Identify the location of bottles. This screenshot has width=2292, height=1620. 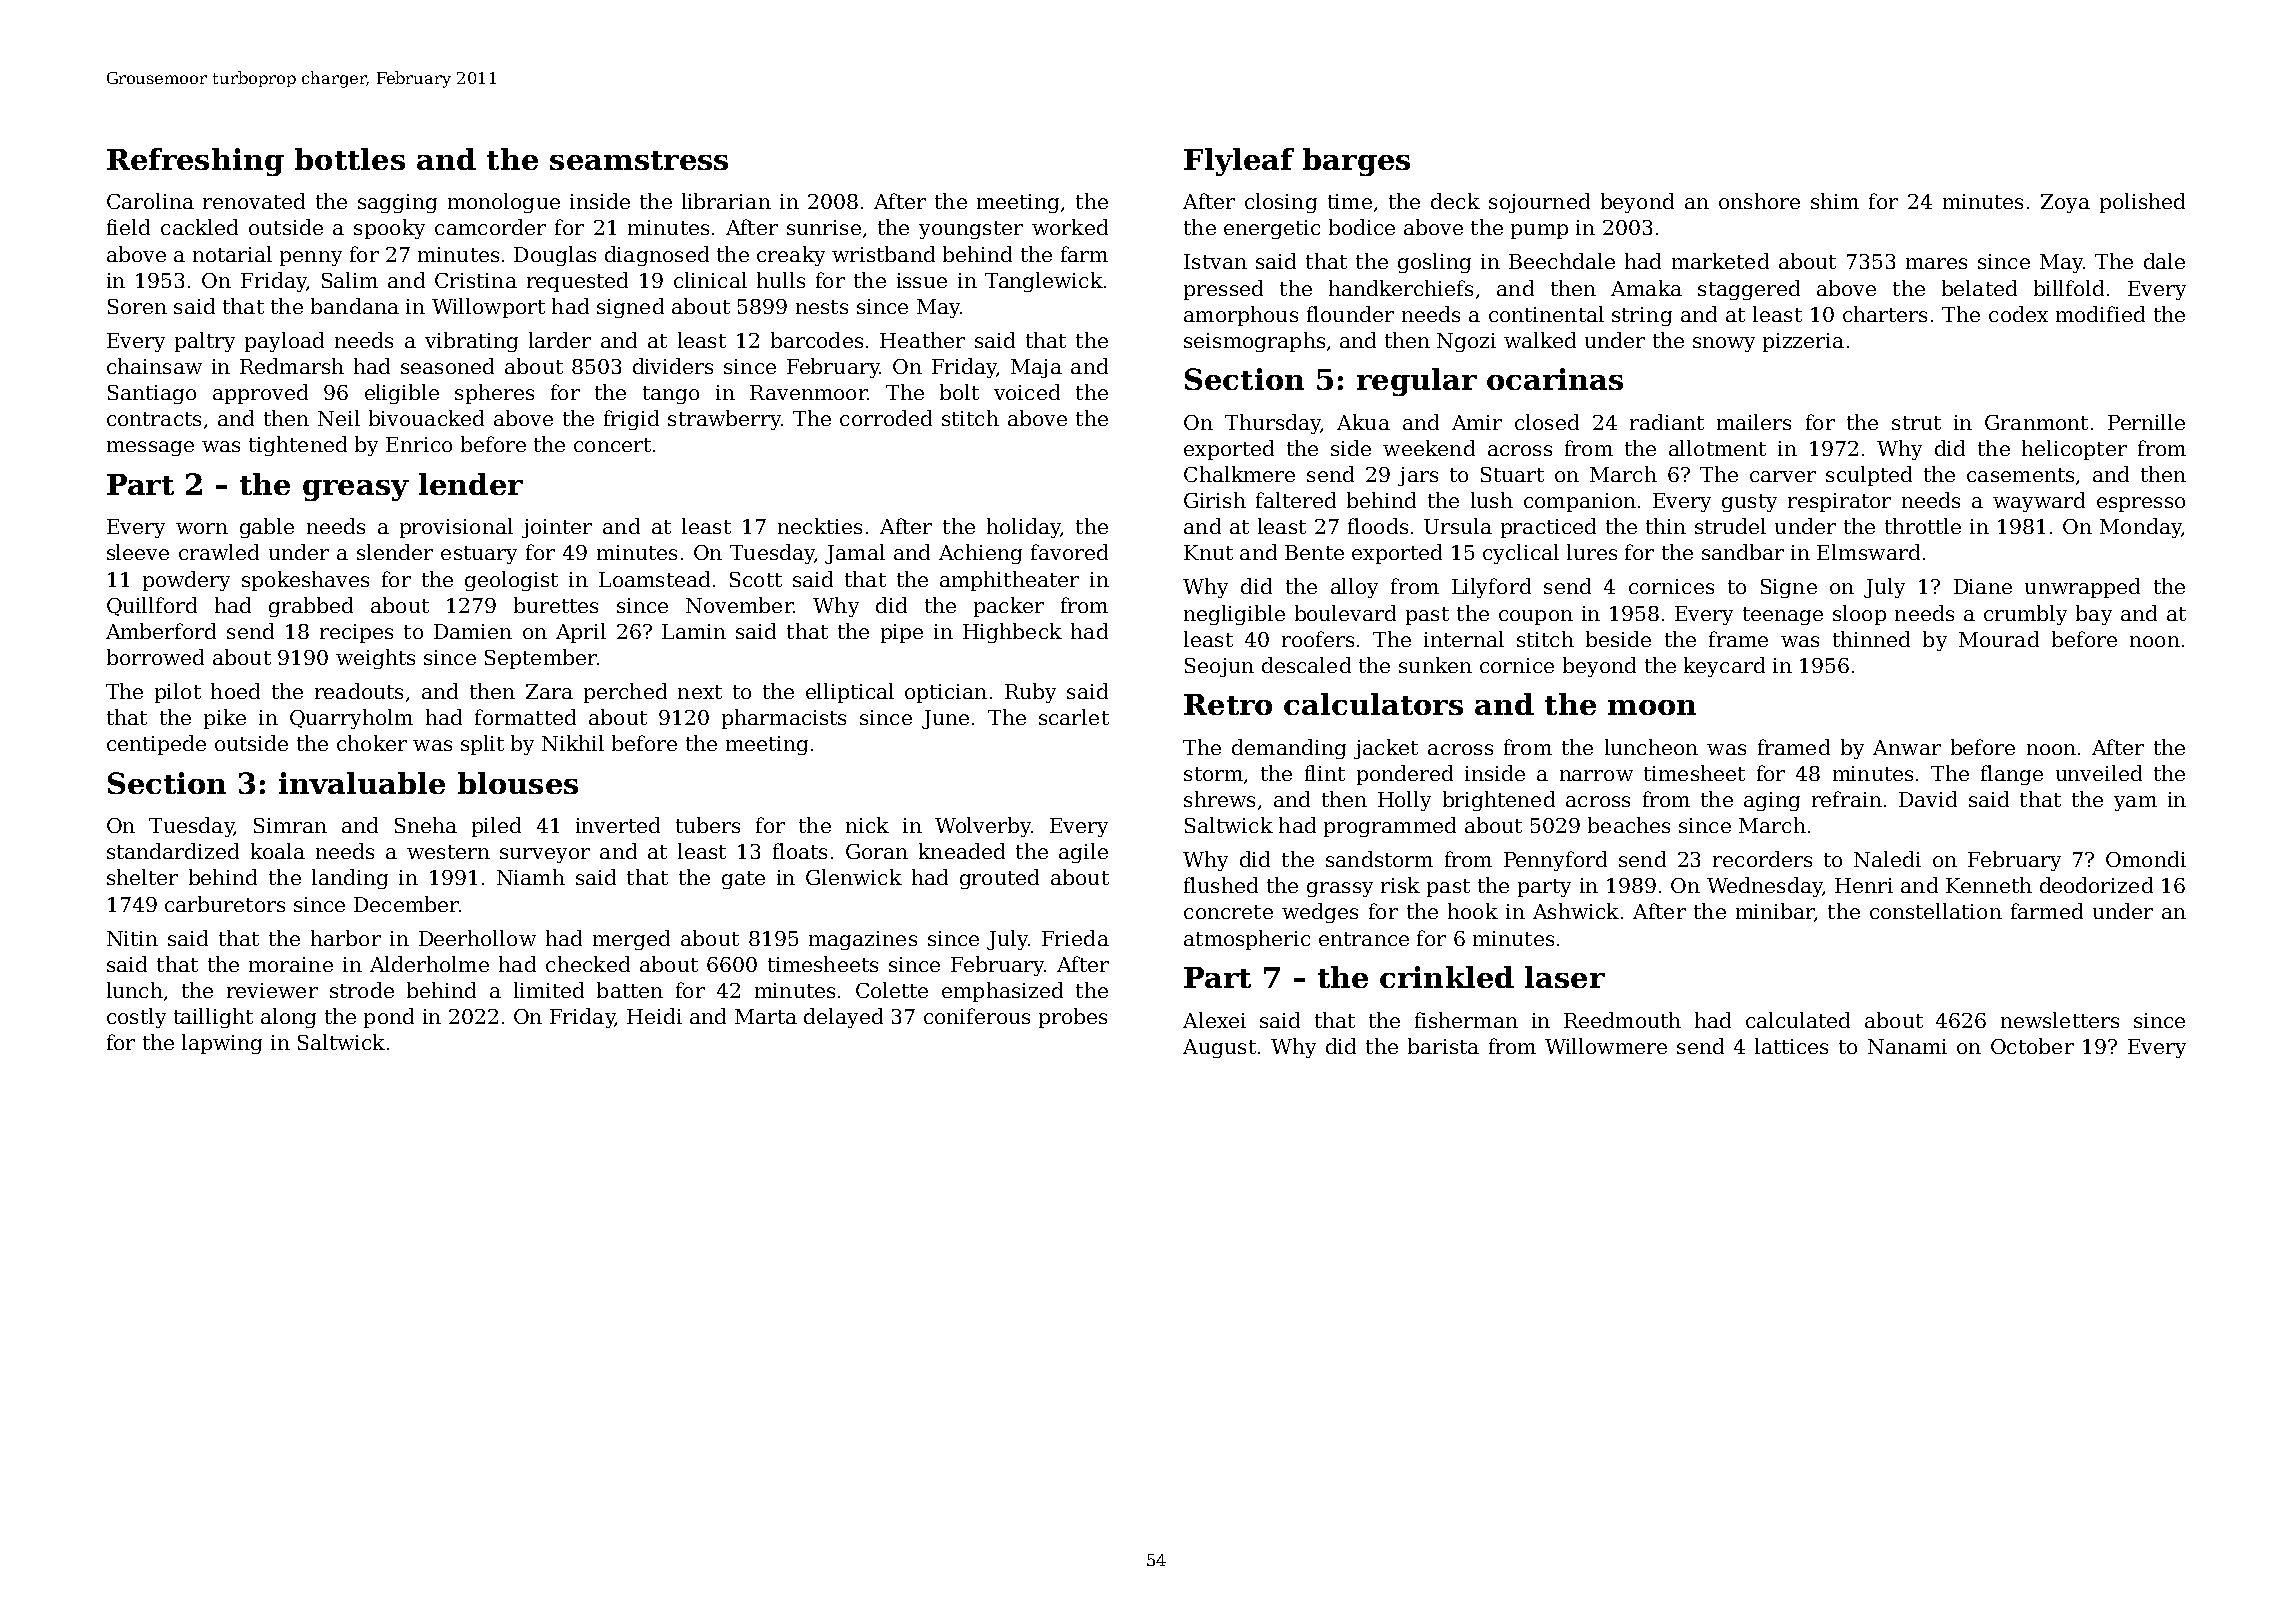
(350, 159).
